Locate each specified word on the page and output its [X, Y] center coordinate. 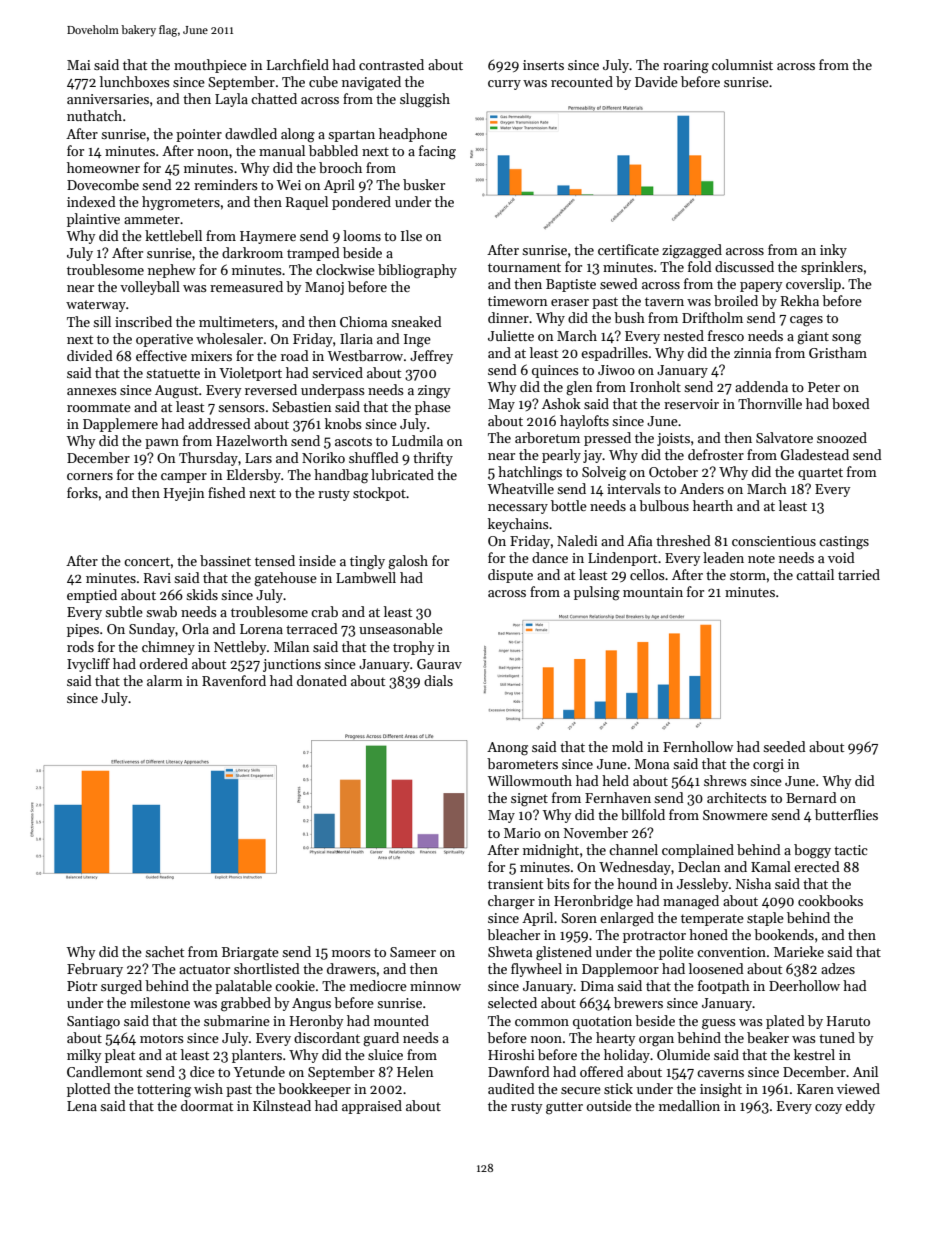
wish [208, 1088]
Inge [417, 341]
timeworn [517, 301]
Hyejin [184, 494]
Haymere [268, 237]
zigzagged [692, 251]
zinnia [752, 353]
